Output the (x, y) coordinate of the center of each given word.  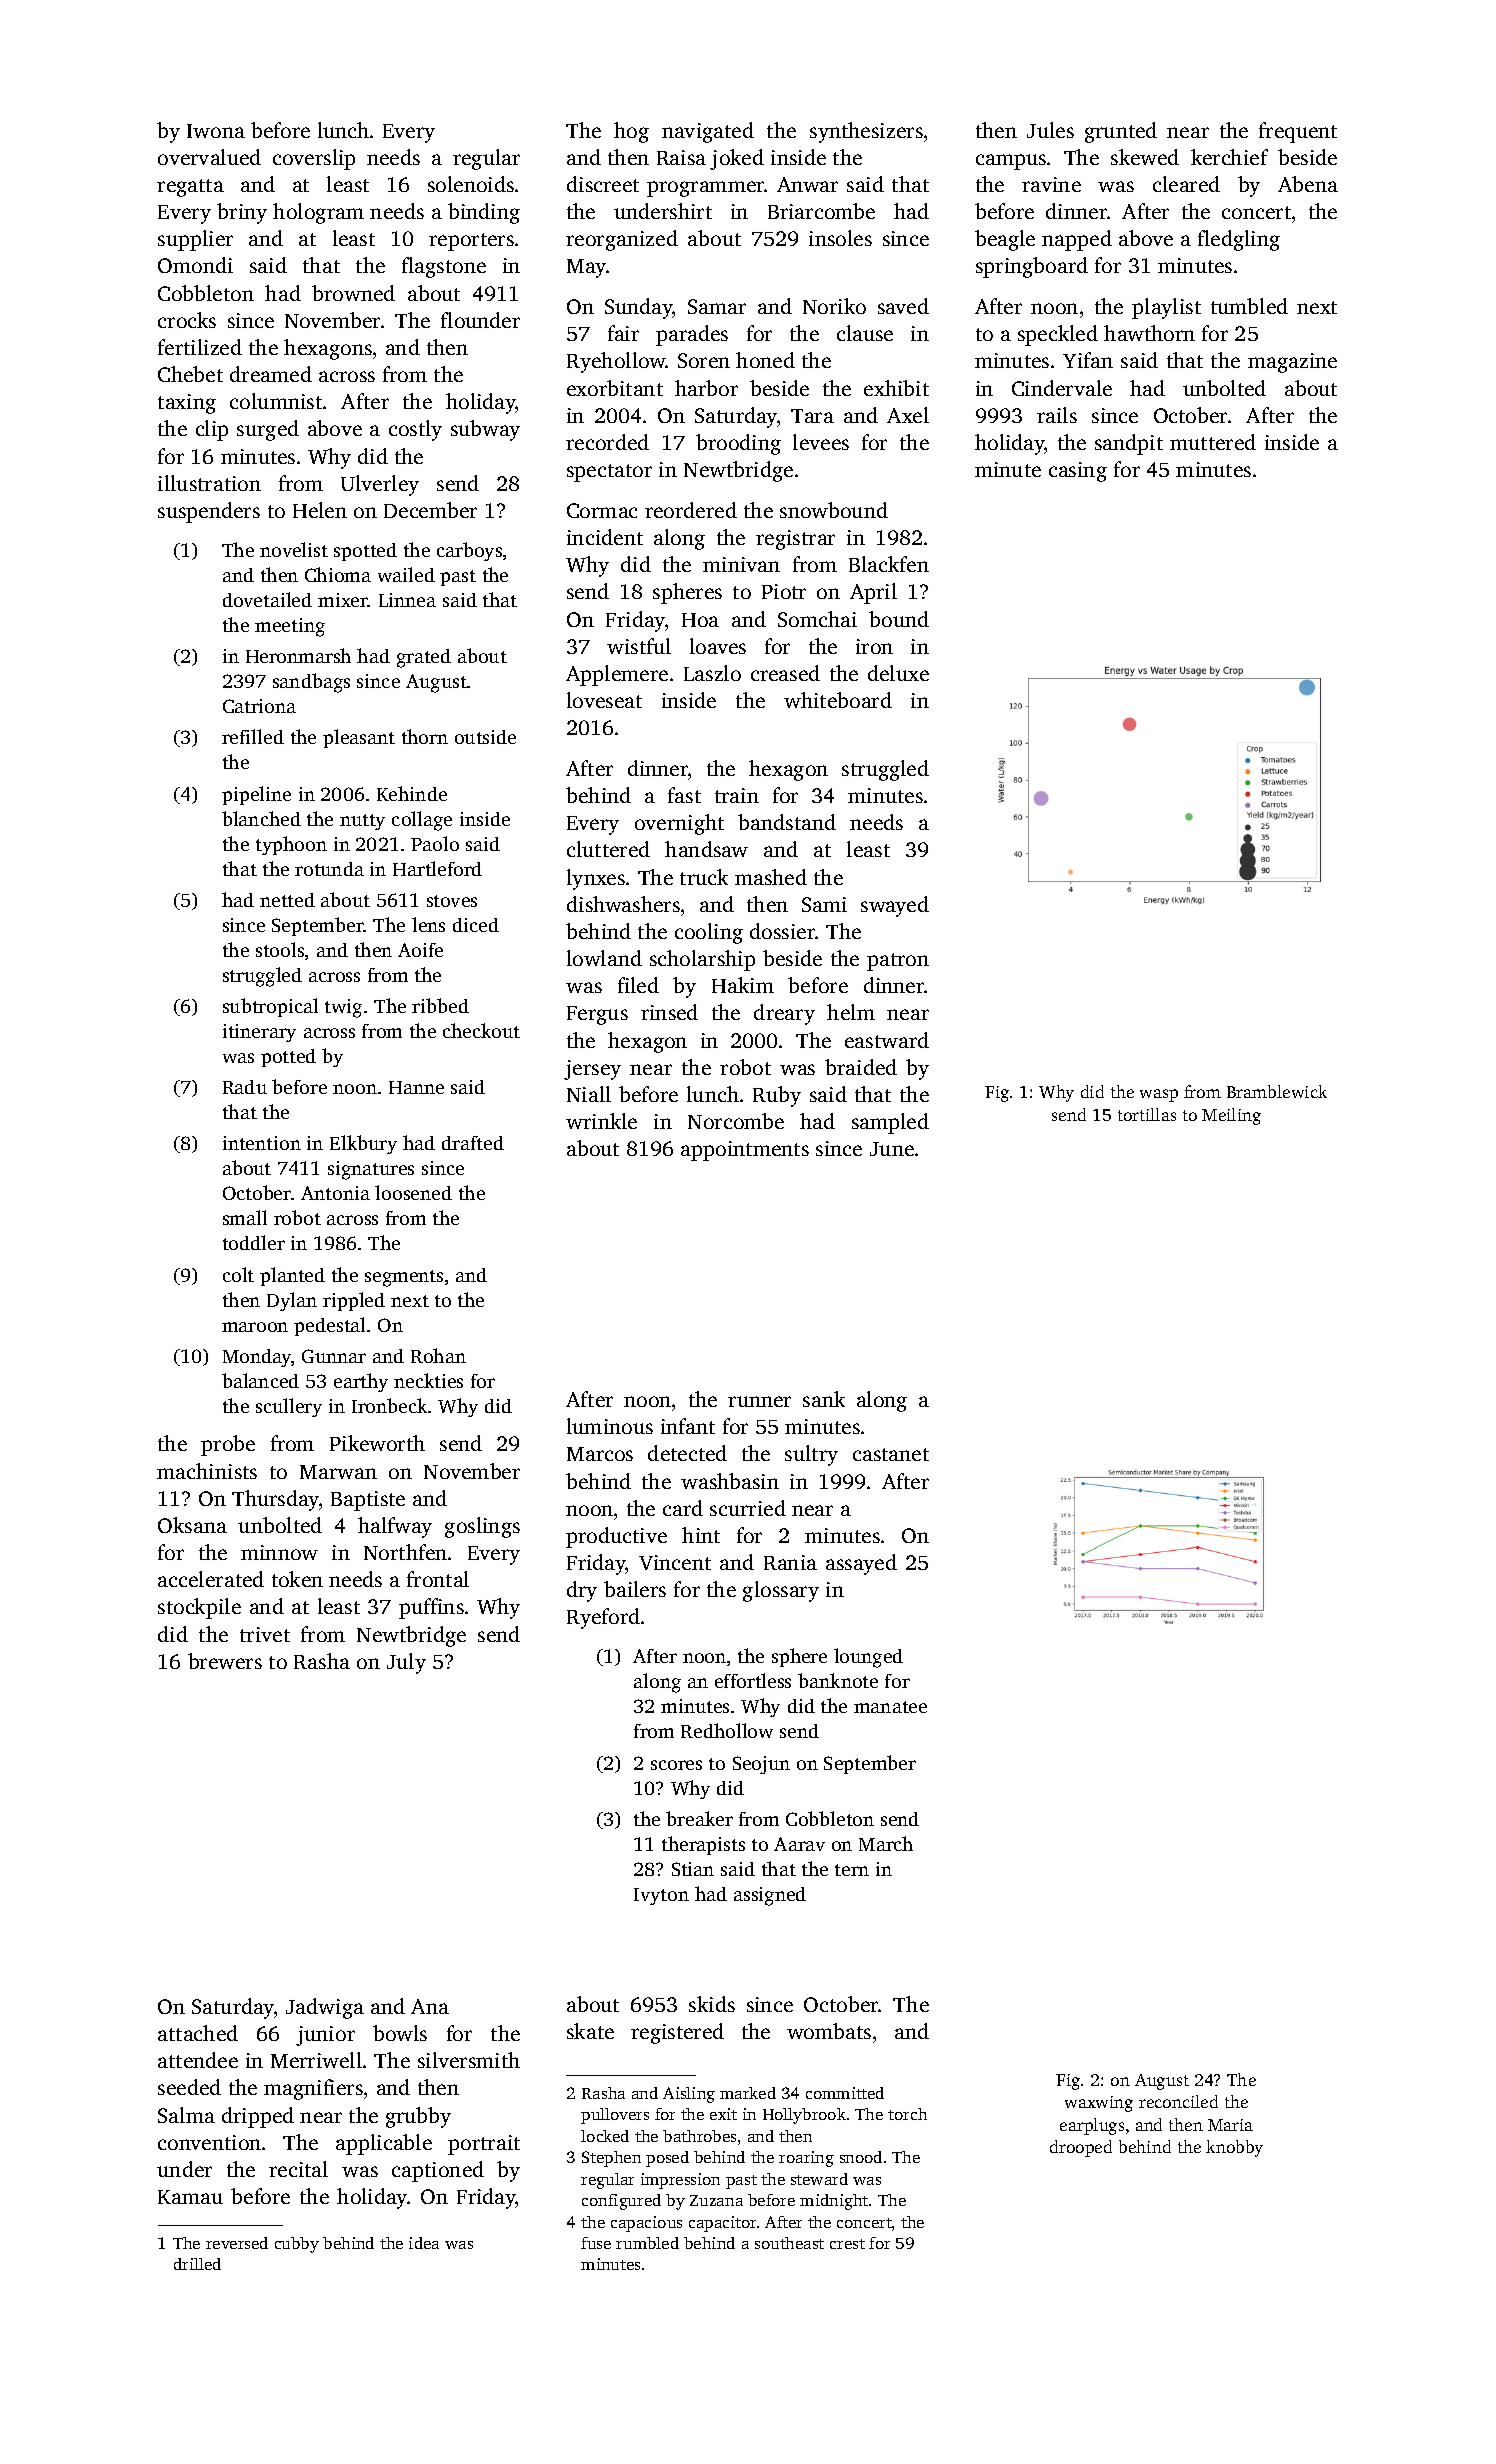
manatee (890, 1707)
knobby (1234, 2148)
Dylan (292, 1301)
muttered (1213, 442)
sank (824, 1399)
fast (684, 795)
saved (903, 306)
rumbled (647, 2243)
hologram (318, 213)
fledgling (1239, 240)
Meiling (1231, 1116)
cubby (297, 2245)
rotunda (329, 869)
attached (198, 2033)
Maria (1230, 2125)
